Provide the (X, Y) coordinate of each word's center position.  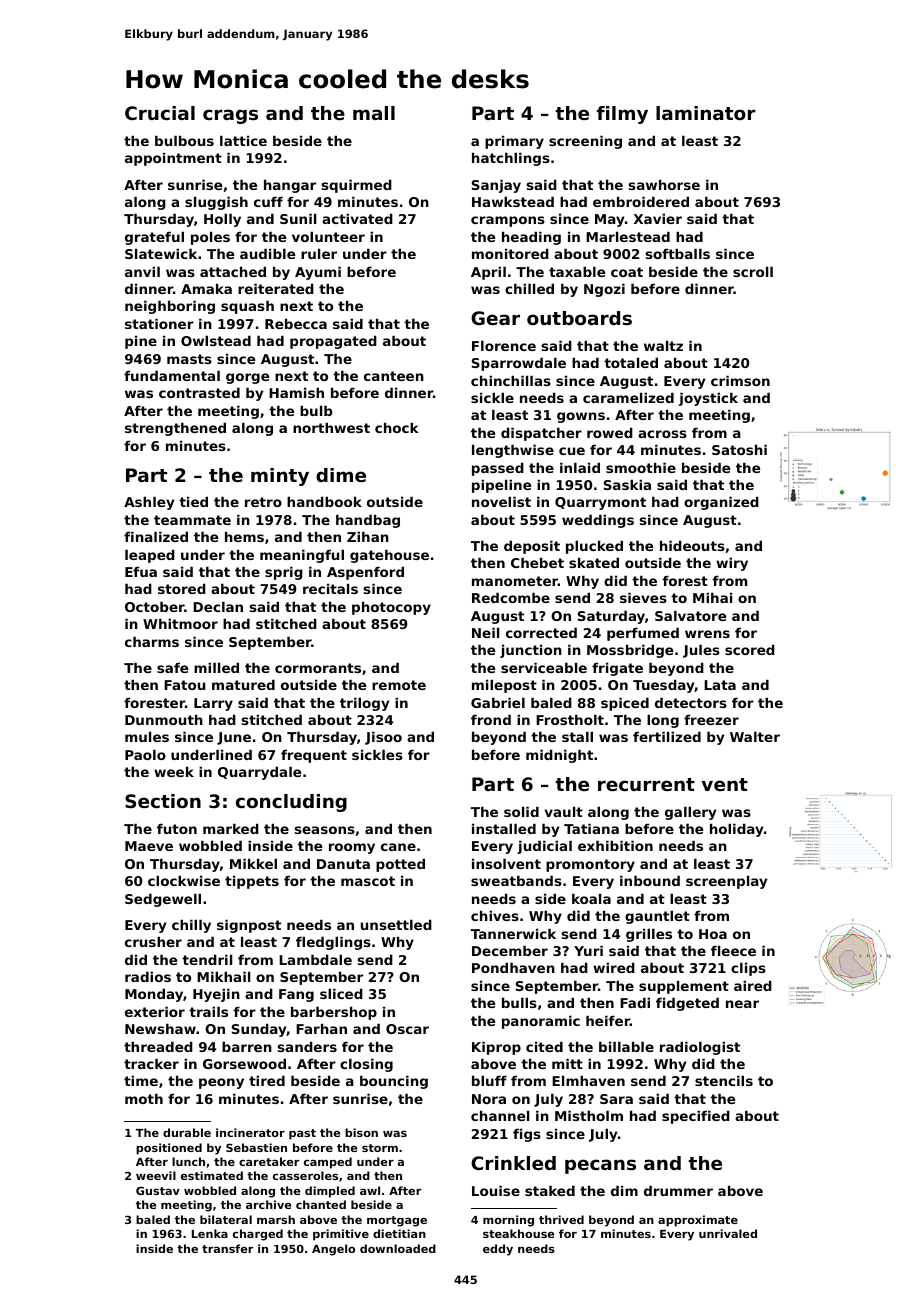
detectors (691, 702)
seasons (325, 830)
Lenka (210, 1233)
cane (398, 847)
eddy (498, 1250)
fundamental (172, 375)
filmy (622, 115)
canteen (394, 376)
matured (243, 684)
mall (374, 113)
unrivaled (728, 1233)
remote (399, 685)
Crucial (160, 113)
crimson (740, 380)
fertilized (667, 736)
